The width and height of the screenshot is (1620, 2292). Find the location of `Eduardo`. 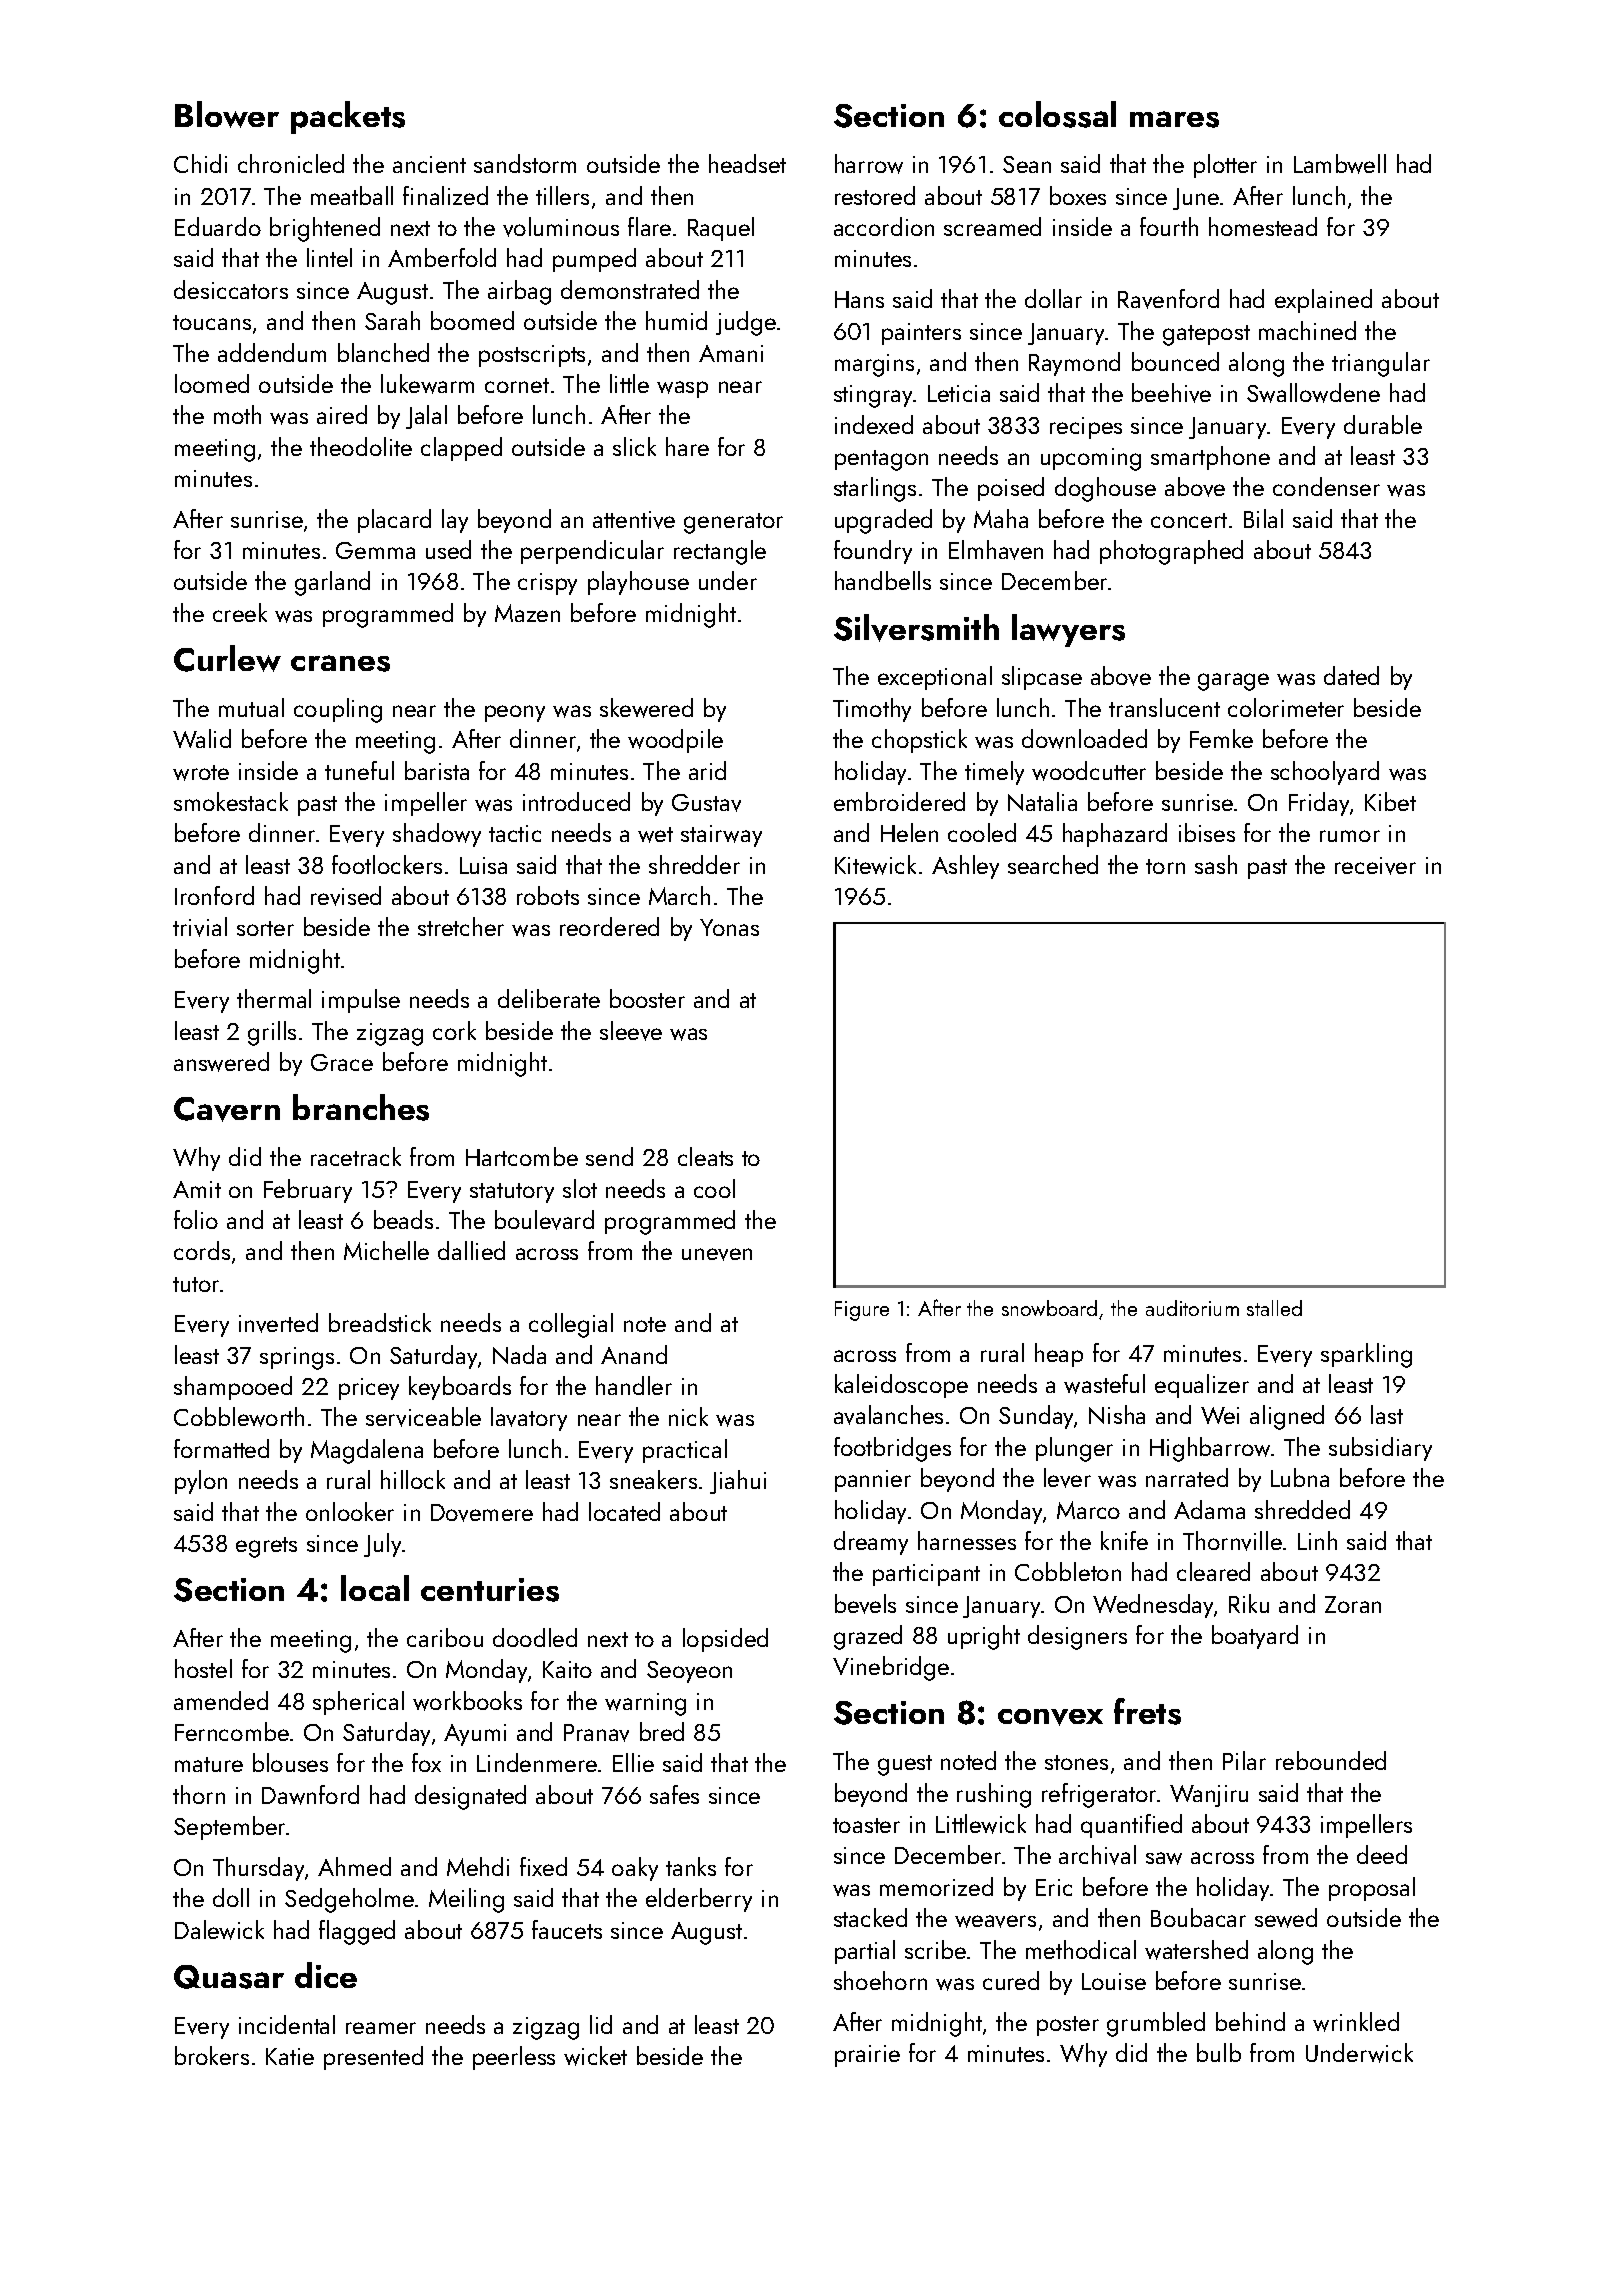

Eduardo is located at coordinates (218, 226).
